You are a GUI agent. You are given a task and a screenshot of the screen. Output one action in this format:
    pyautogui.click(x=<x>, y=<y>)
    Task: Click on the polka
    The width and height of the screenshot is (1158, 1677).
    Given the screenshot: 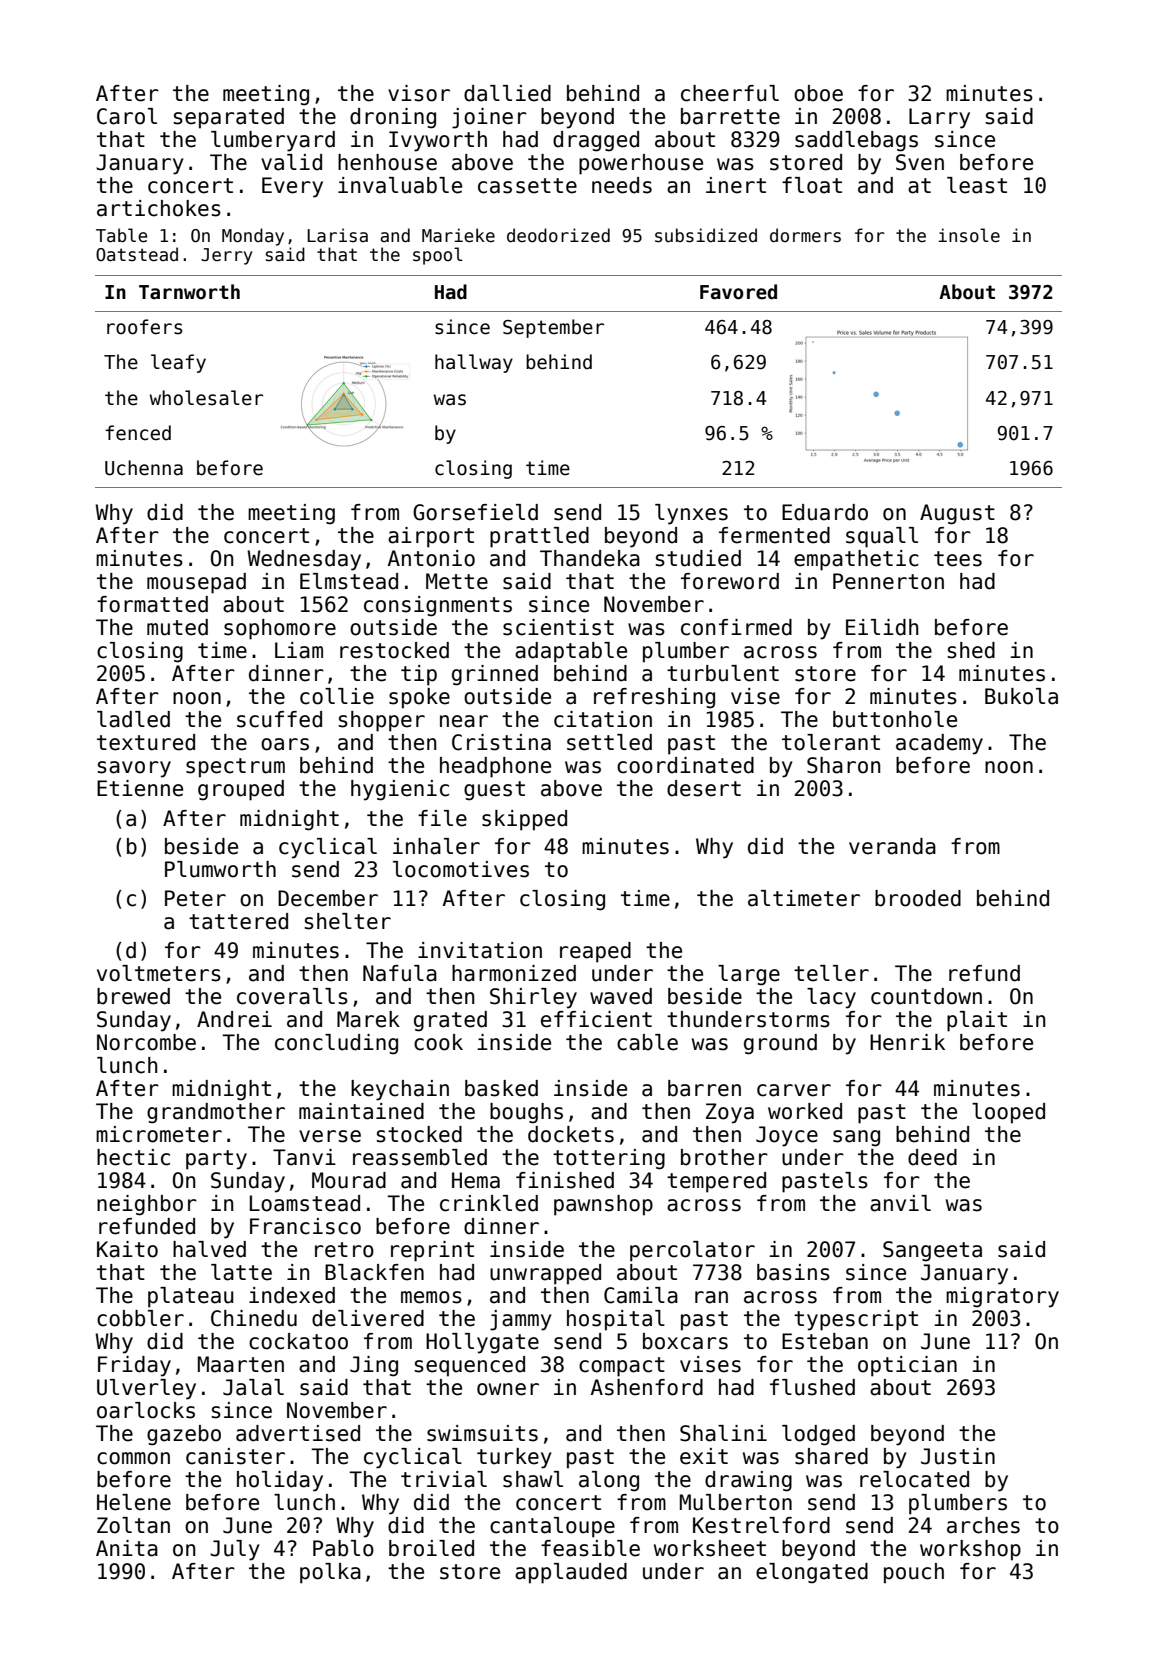 What is the action you would take?
    pyautogui.click(x=330, y=1573)
